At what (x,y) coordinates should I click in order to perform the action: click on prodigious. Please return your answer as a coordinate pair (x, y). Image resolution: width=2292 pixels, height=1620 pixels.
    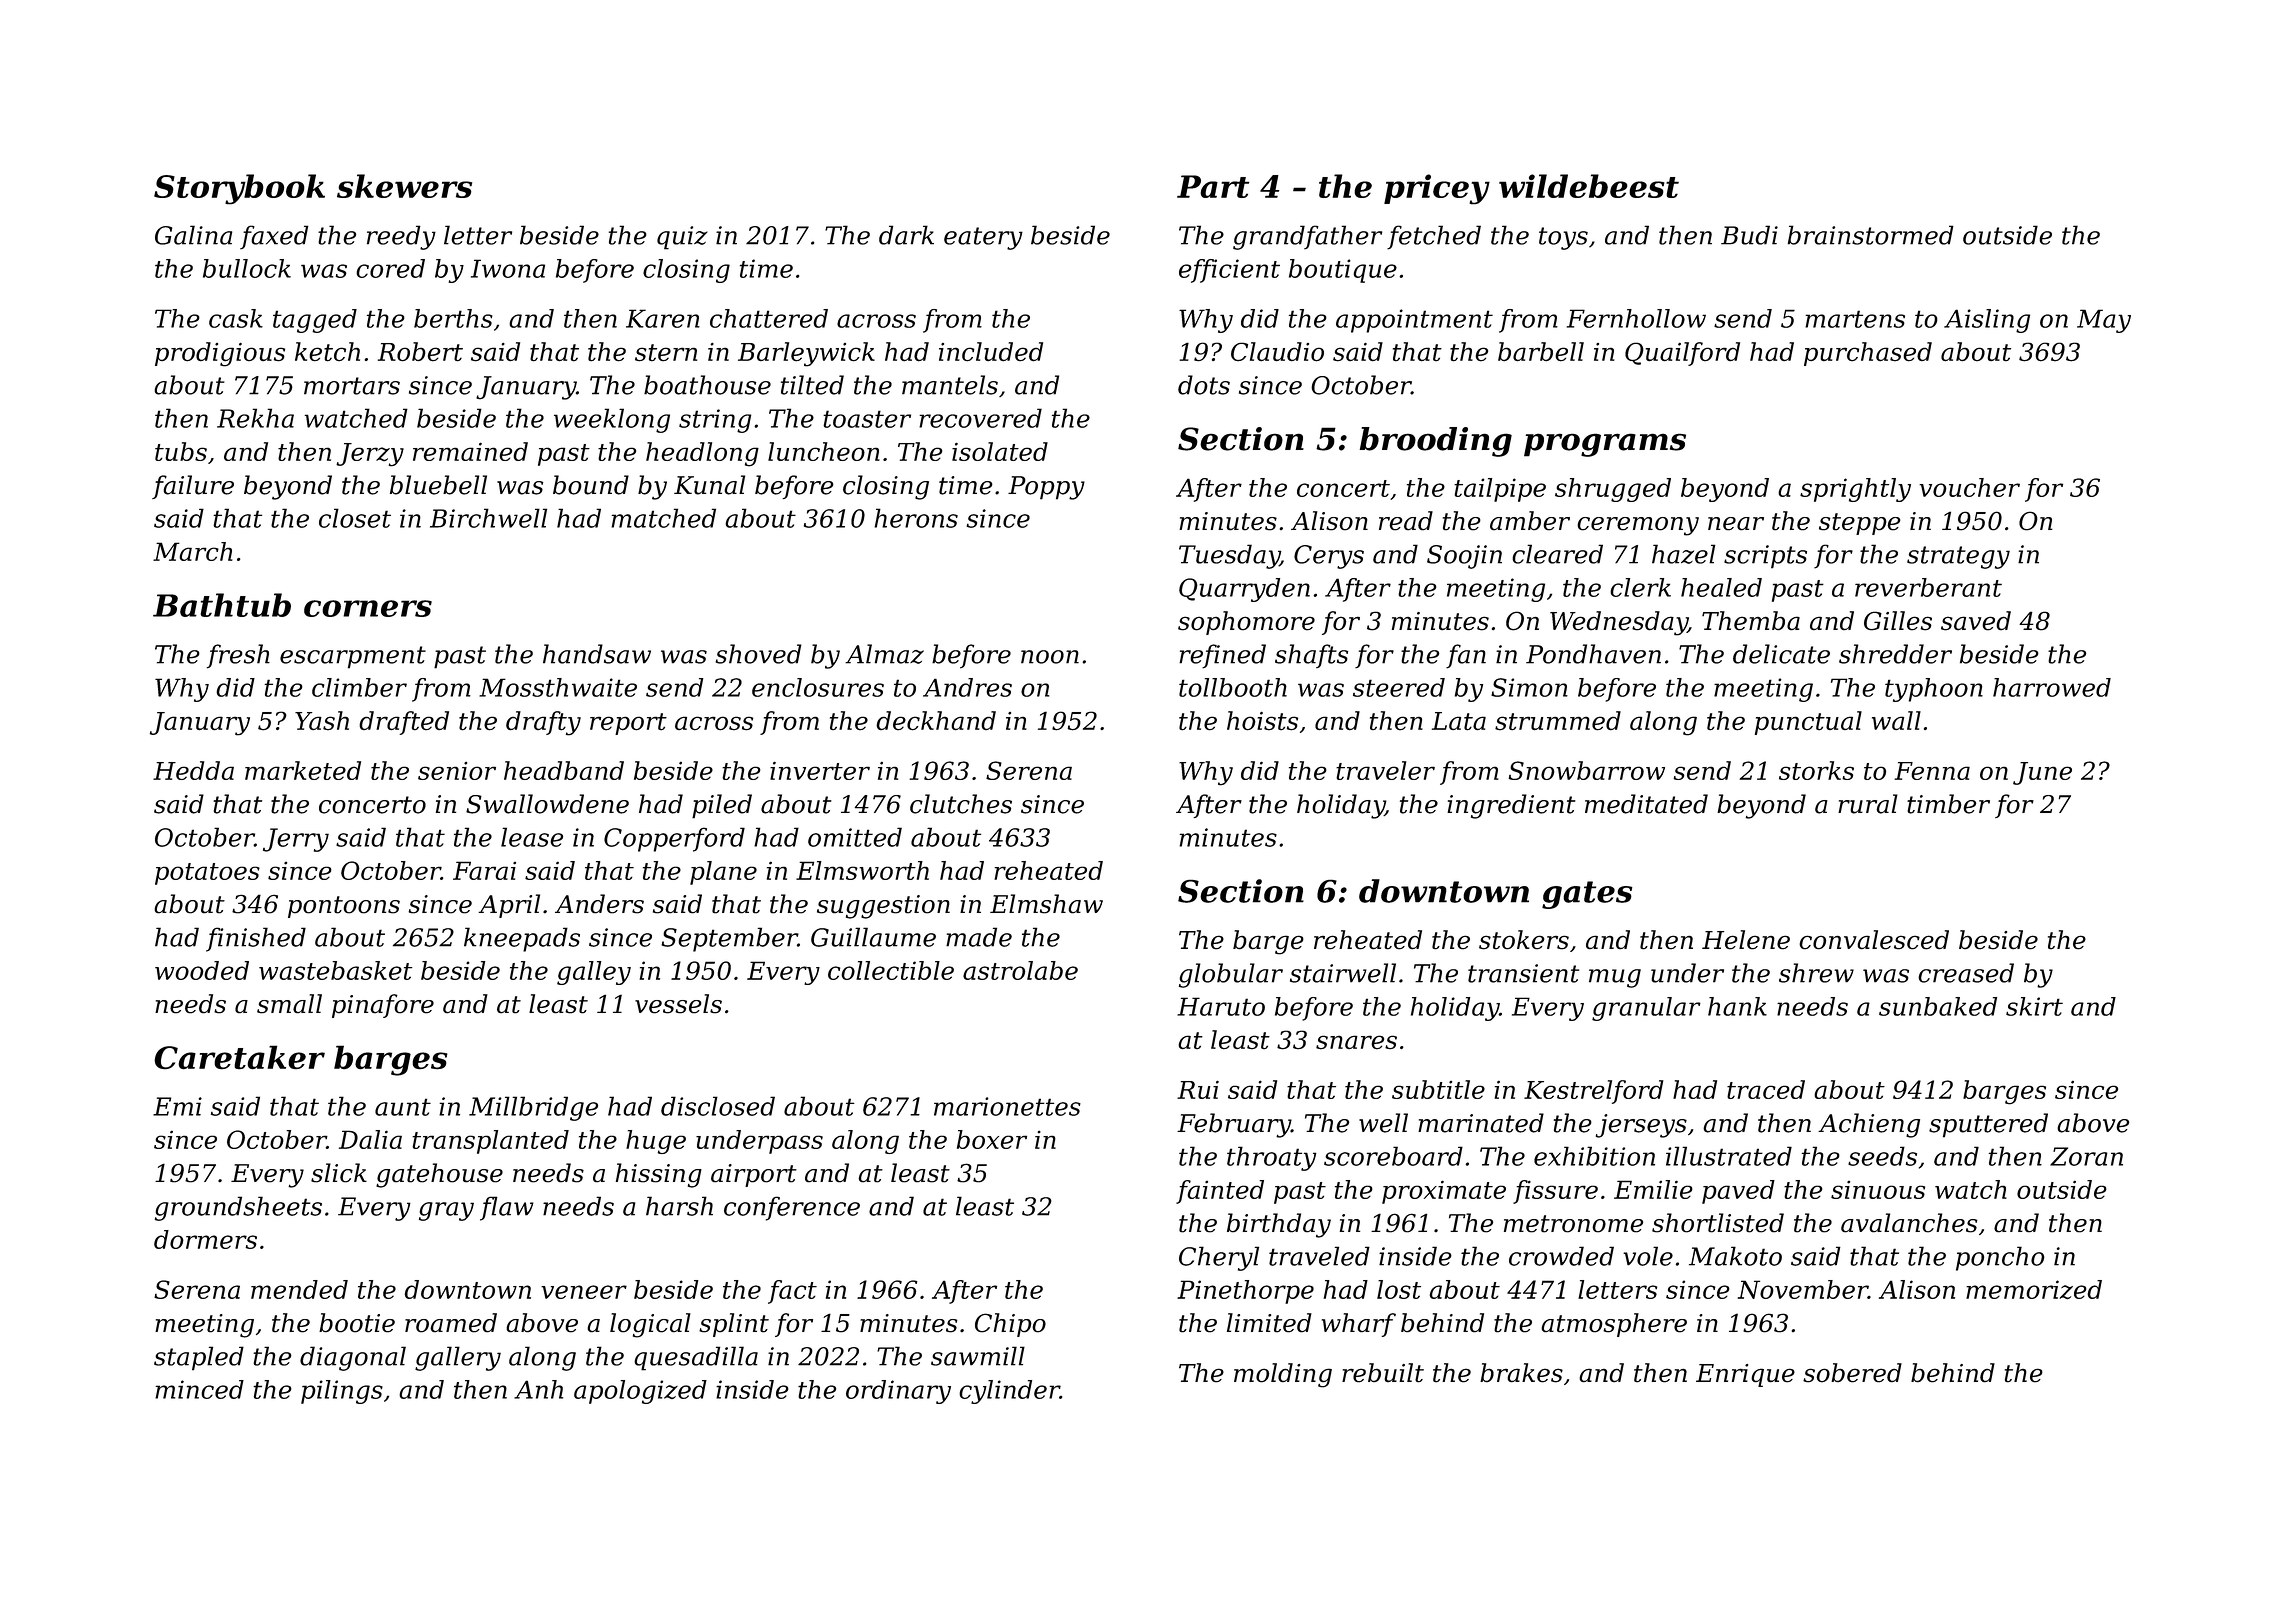
    Looking at the image, I should click on (220, 354).
